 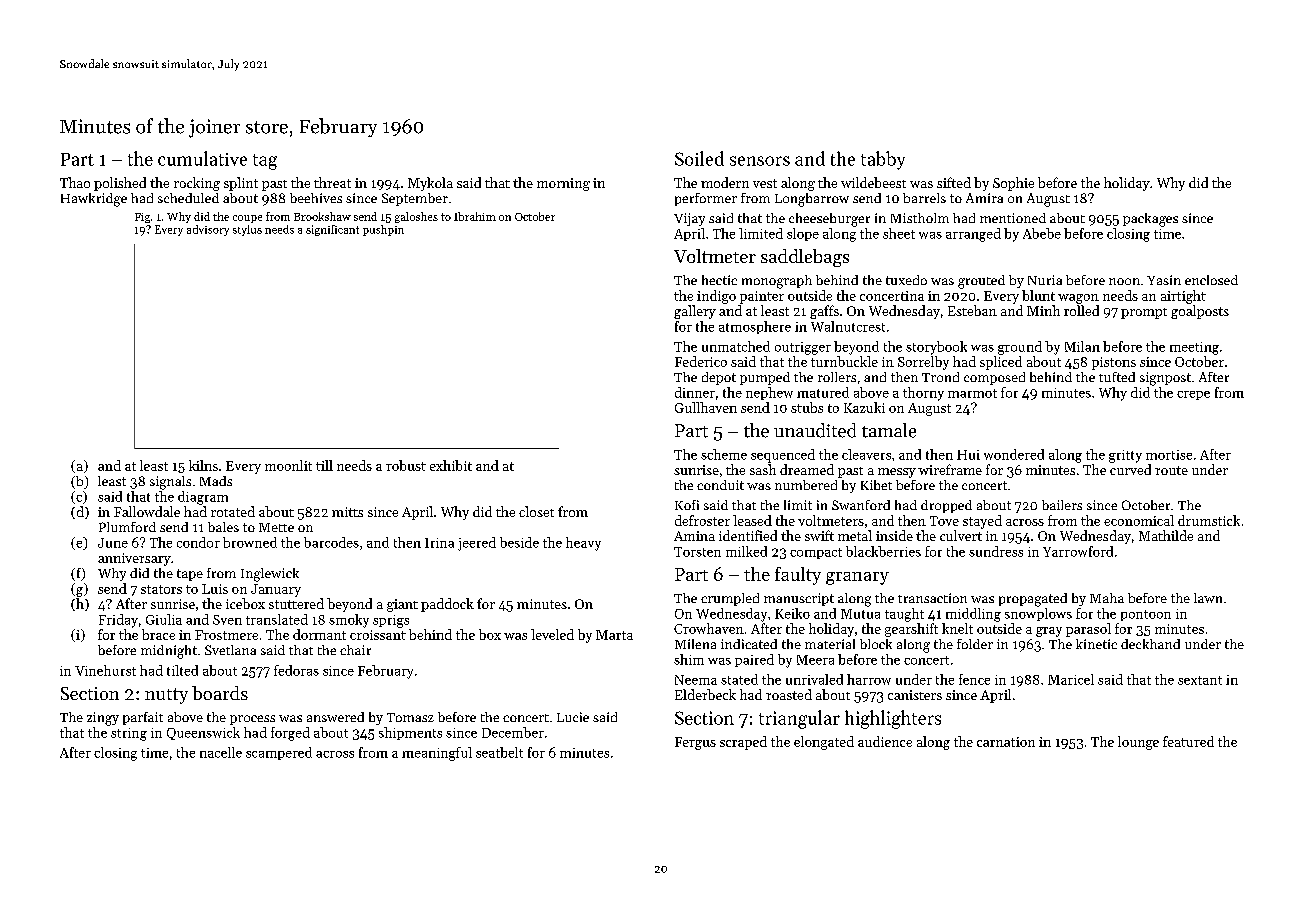 I want to click on fedoras, so click(x=296, y=670).
